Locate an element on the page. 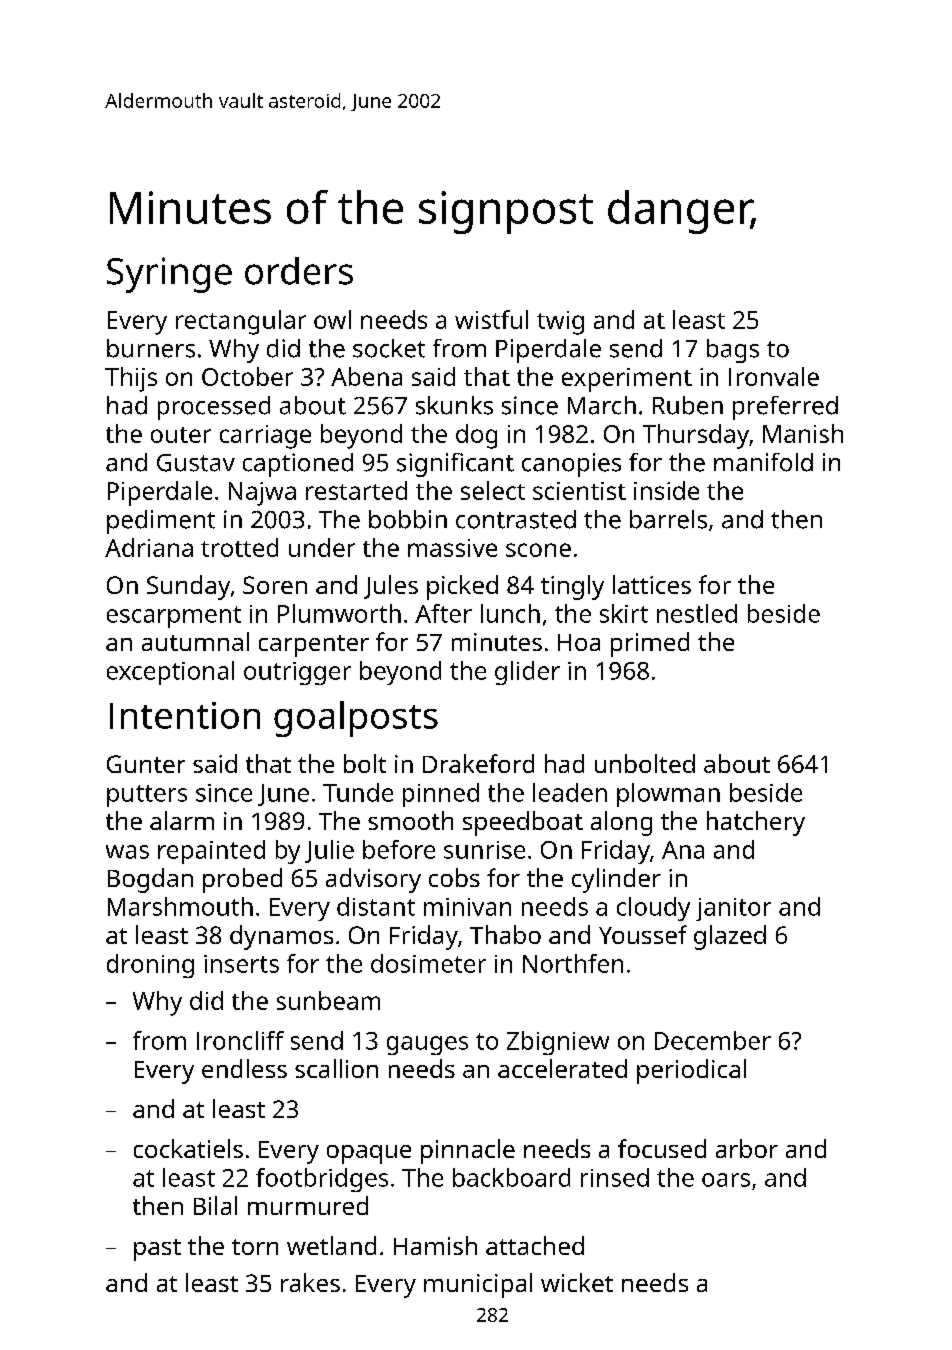 The width and height of the image is (952, 1350). processed is located at coordinates (214, 408).
